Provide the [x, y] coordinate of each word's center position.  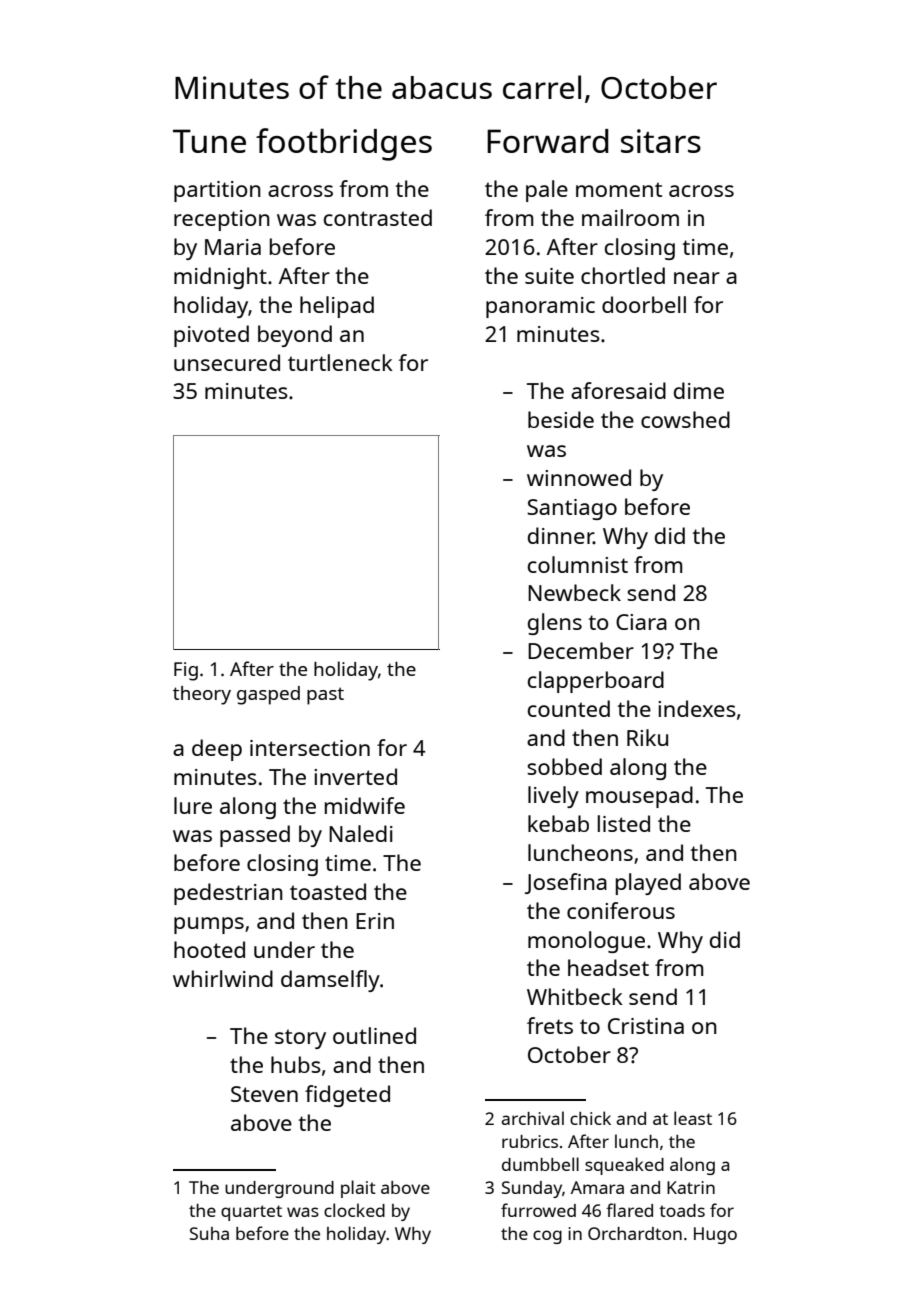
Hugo [715, 1235]
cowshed [685, 419]
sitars [661, 141]
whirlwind [223, 978]
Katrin [691, 1187]
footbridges [344, 144]
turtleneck [340, 362]
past [325, 696]
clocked [354, 1210]
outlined [374, 1035]
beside [561, 419]
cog [547, 1237]
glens [555, 624]
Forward [548, 141]
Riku [647, 737]
